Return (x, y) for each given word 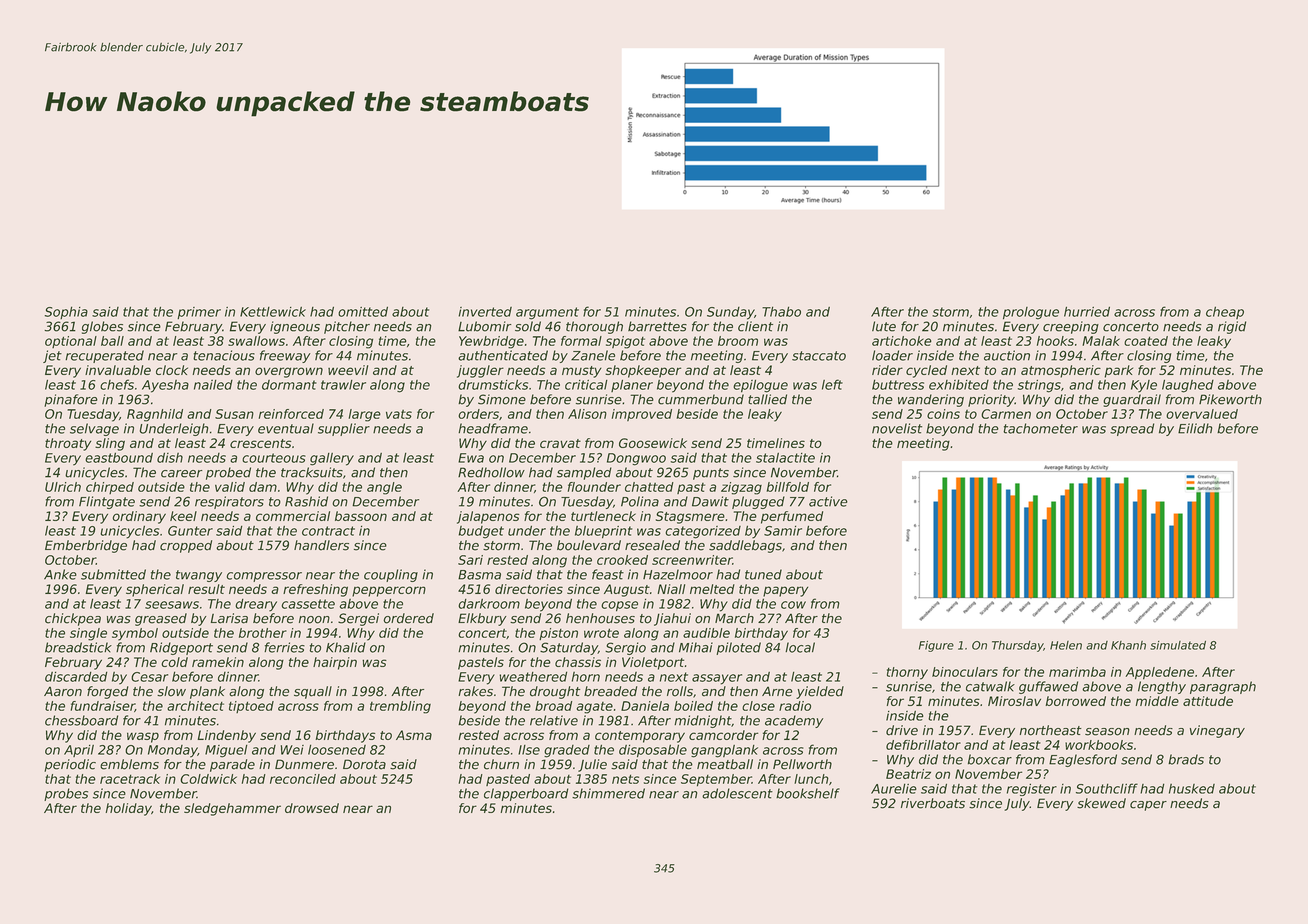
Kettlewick (273, 312)
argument (547, 313)
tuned (763, 574)
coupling (391, 575)
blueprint (604, 532)
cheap (1225, 312)
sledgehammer (232, 809)
